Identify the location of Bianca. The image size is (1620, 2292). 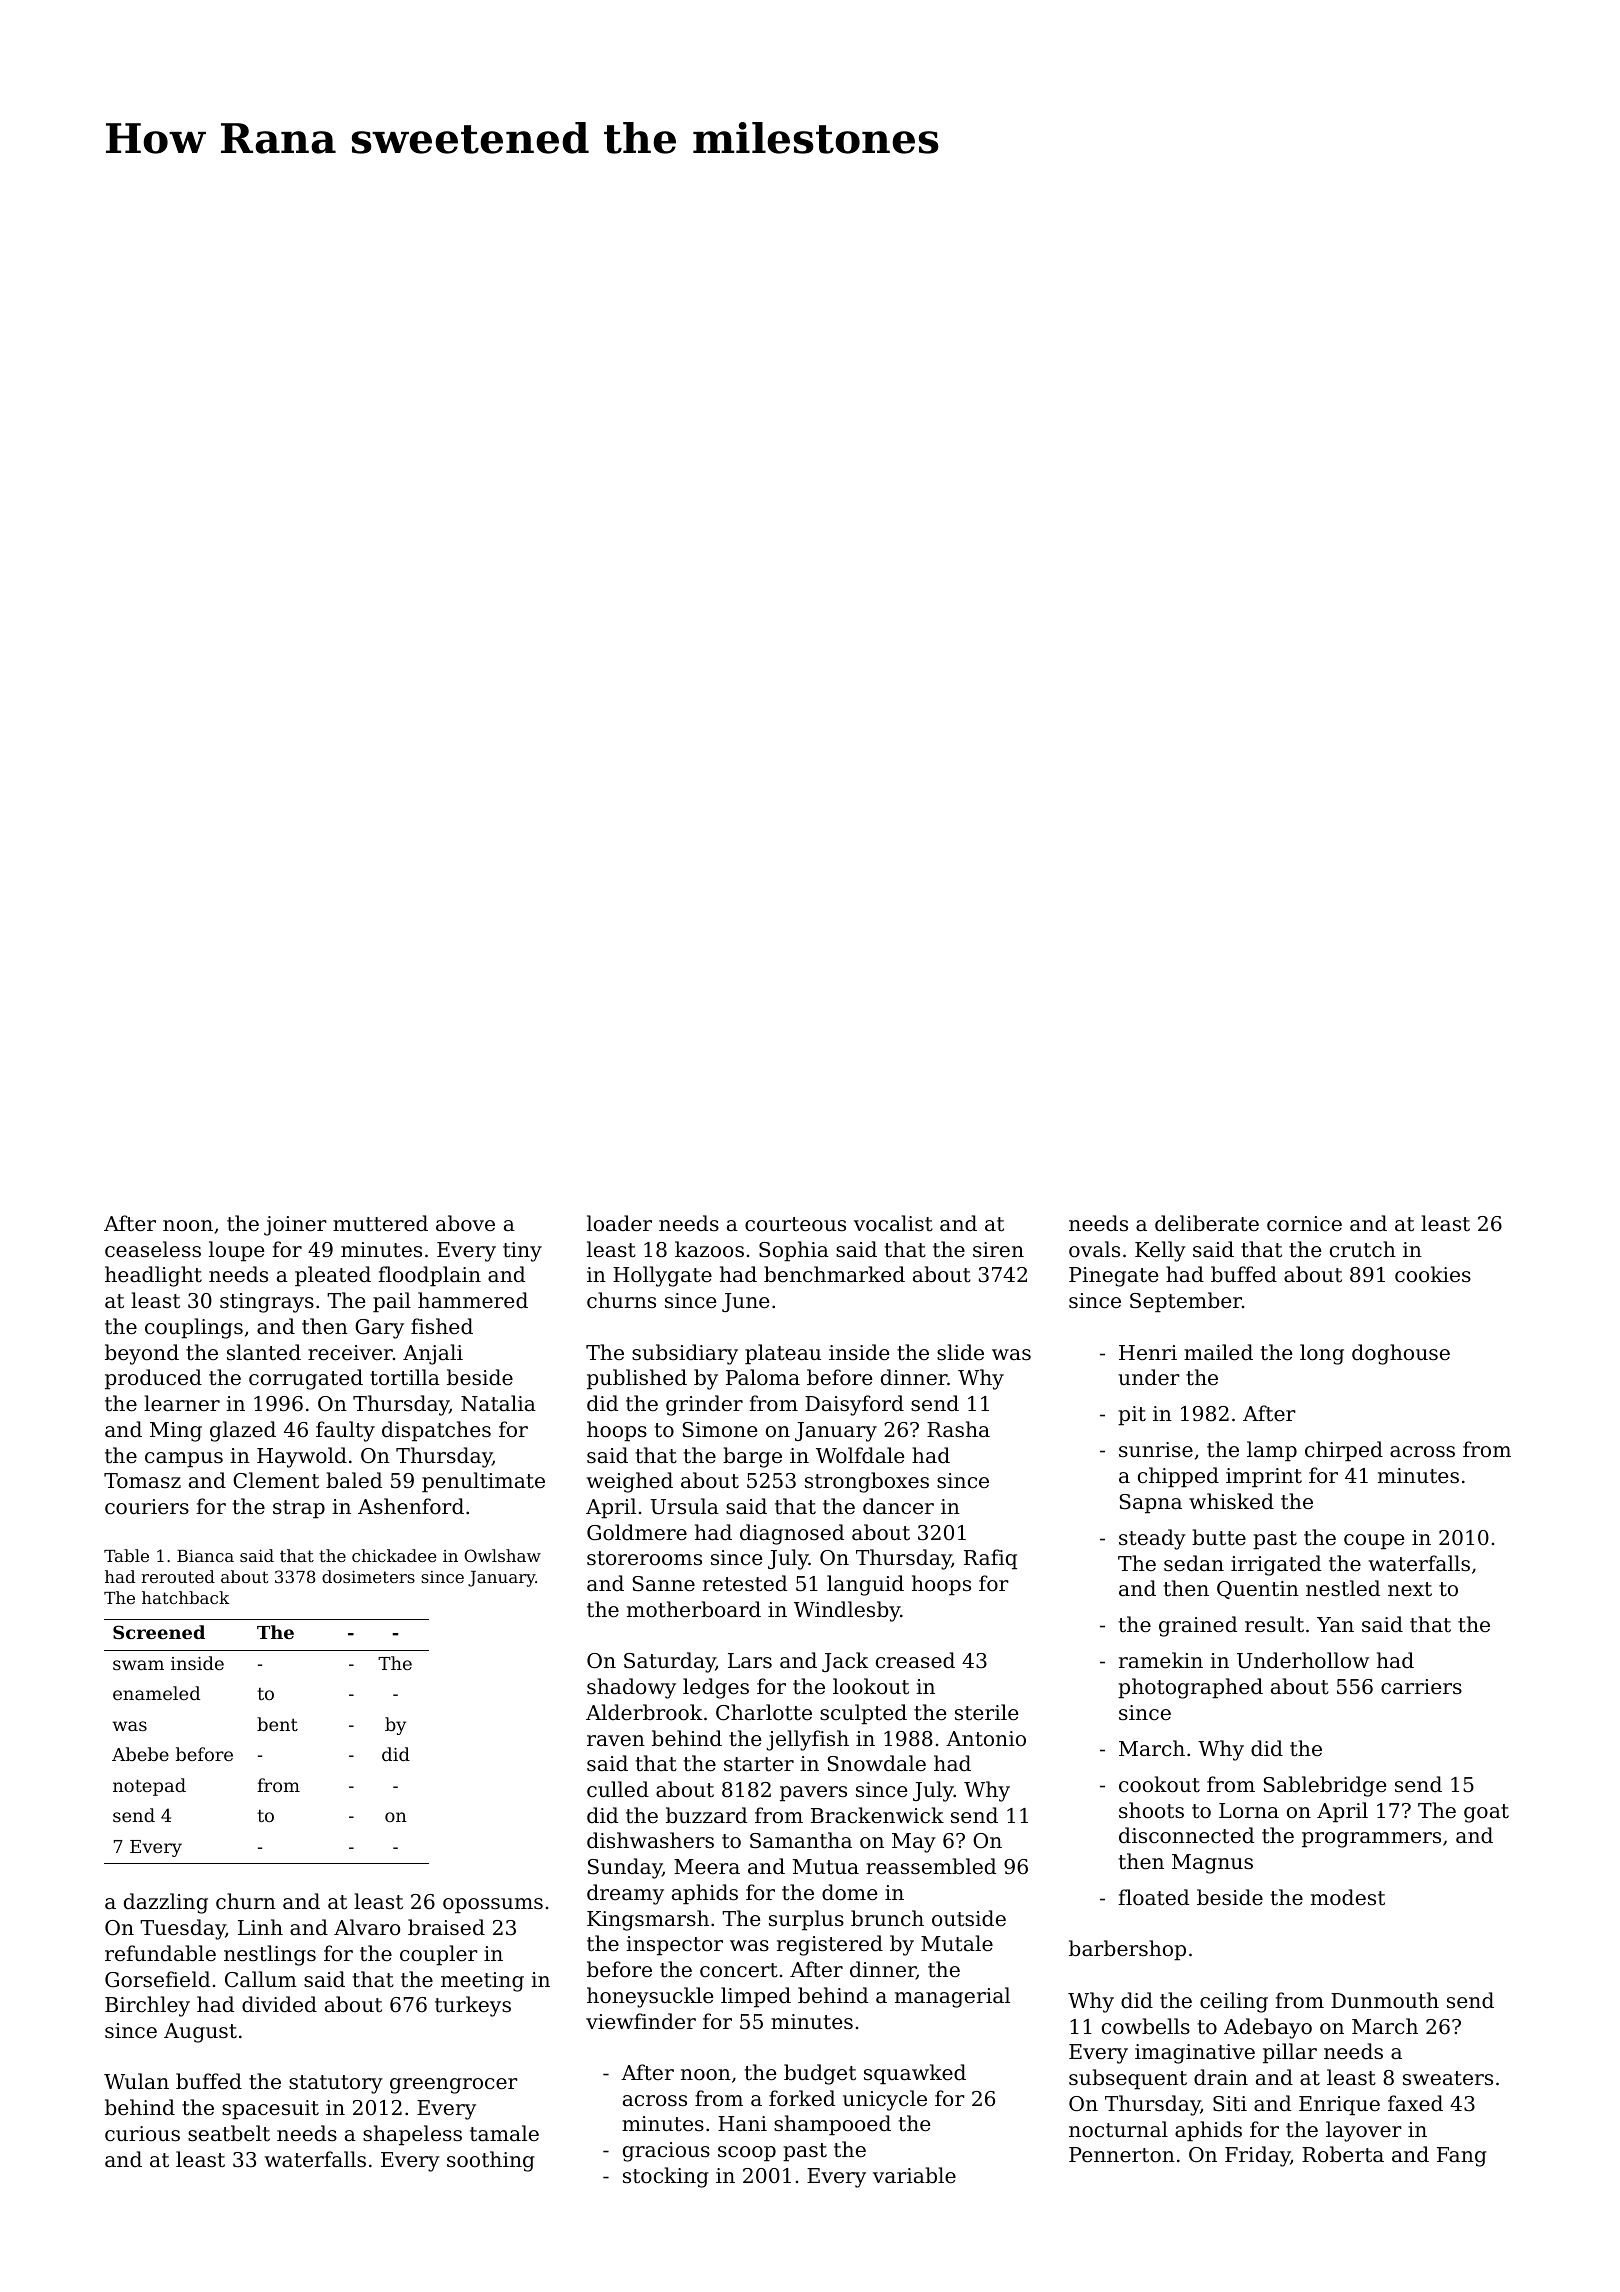
(205, 1556).
